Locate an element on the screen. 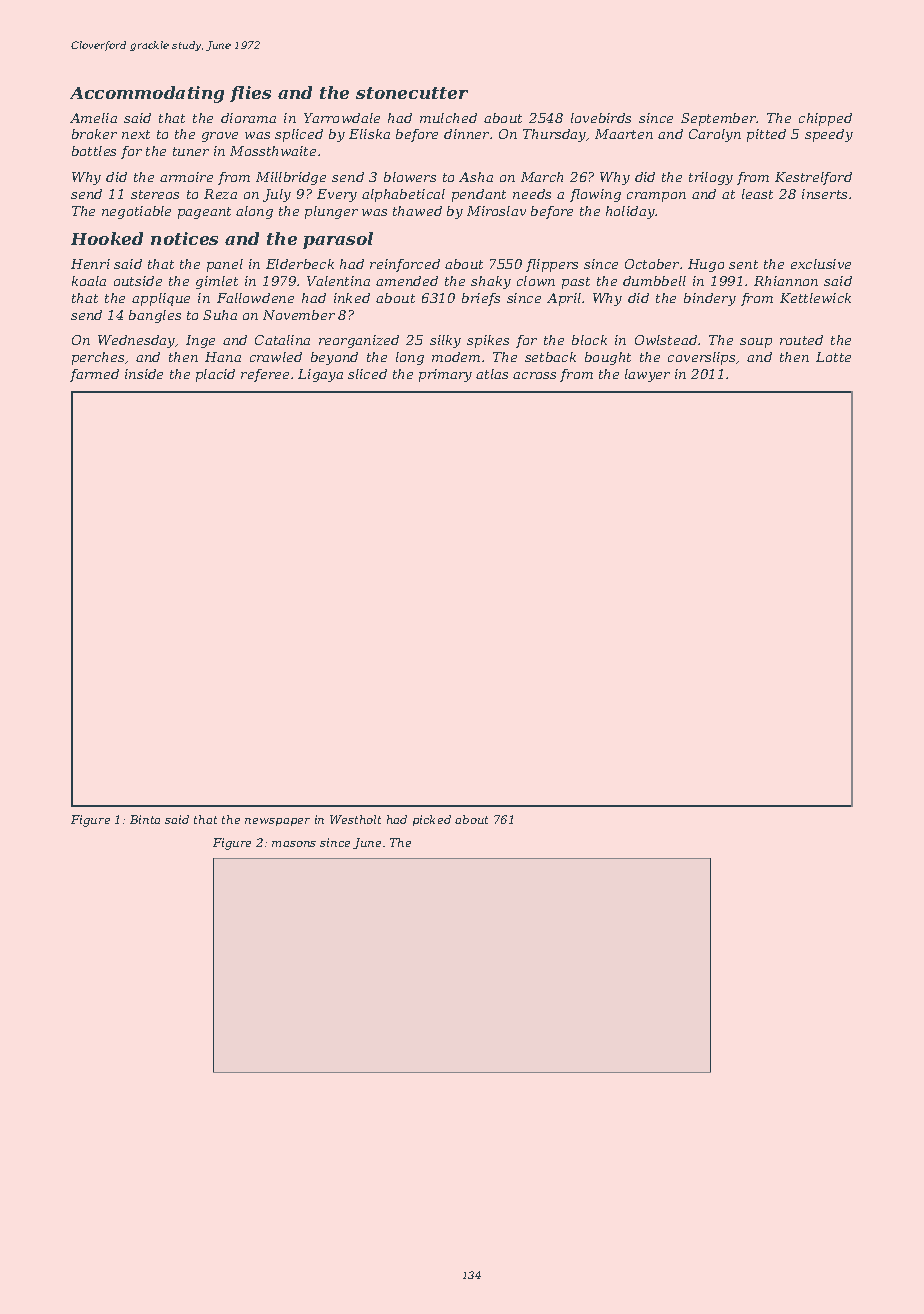 This screenshot has width=924, height=1314. chipped is located at coordinates (825, 119).
